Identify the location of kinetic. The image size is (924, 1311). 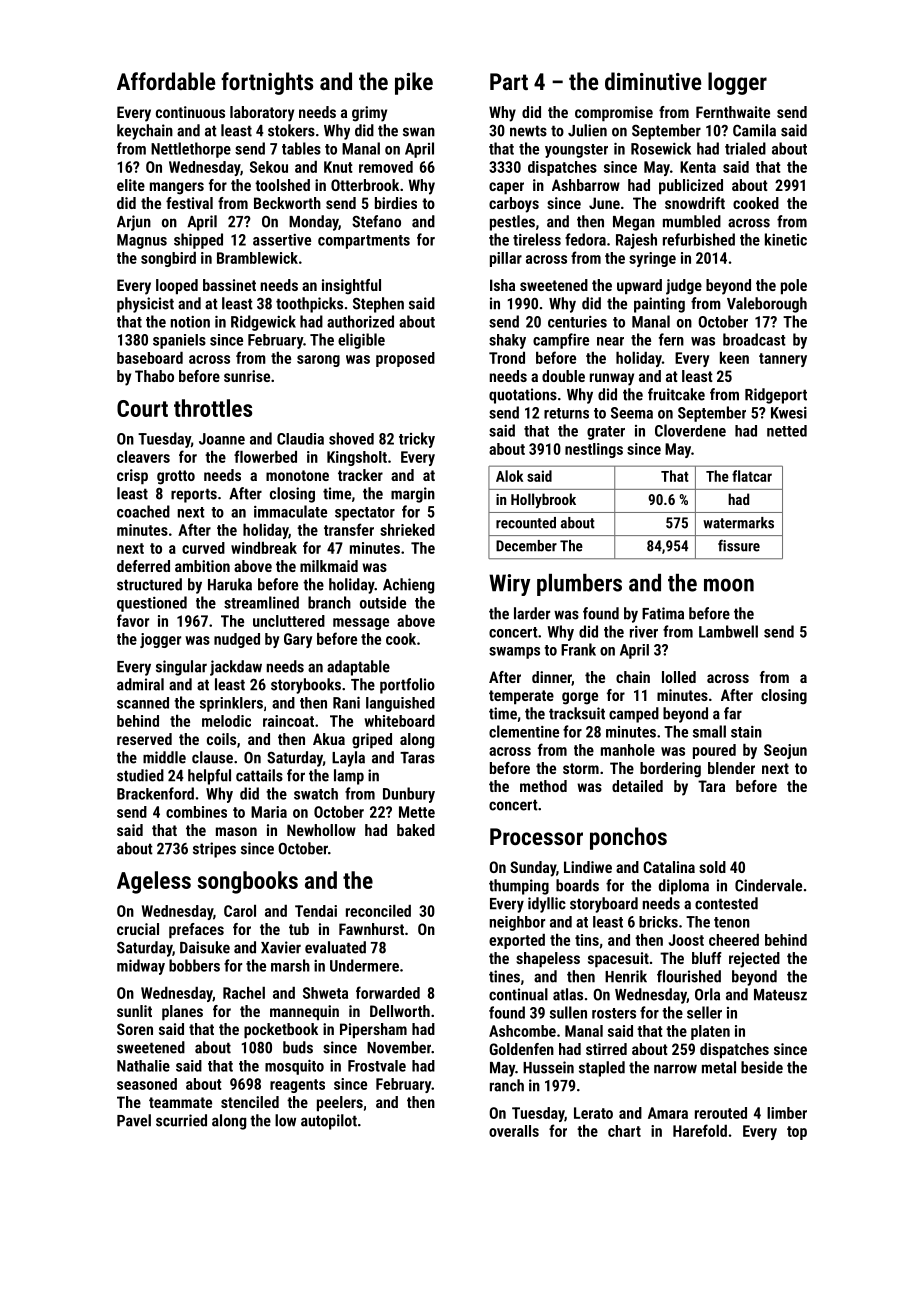
(786, 239).
